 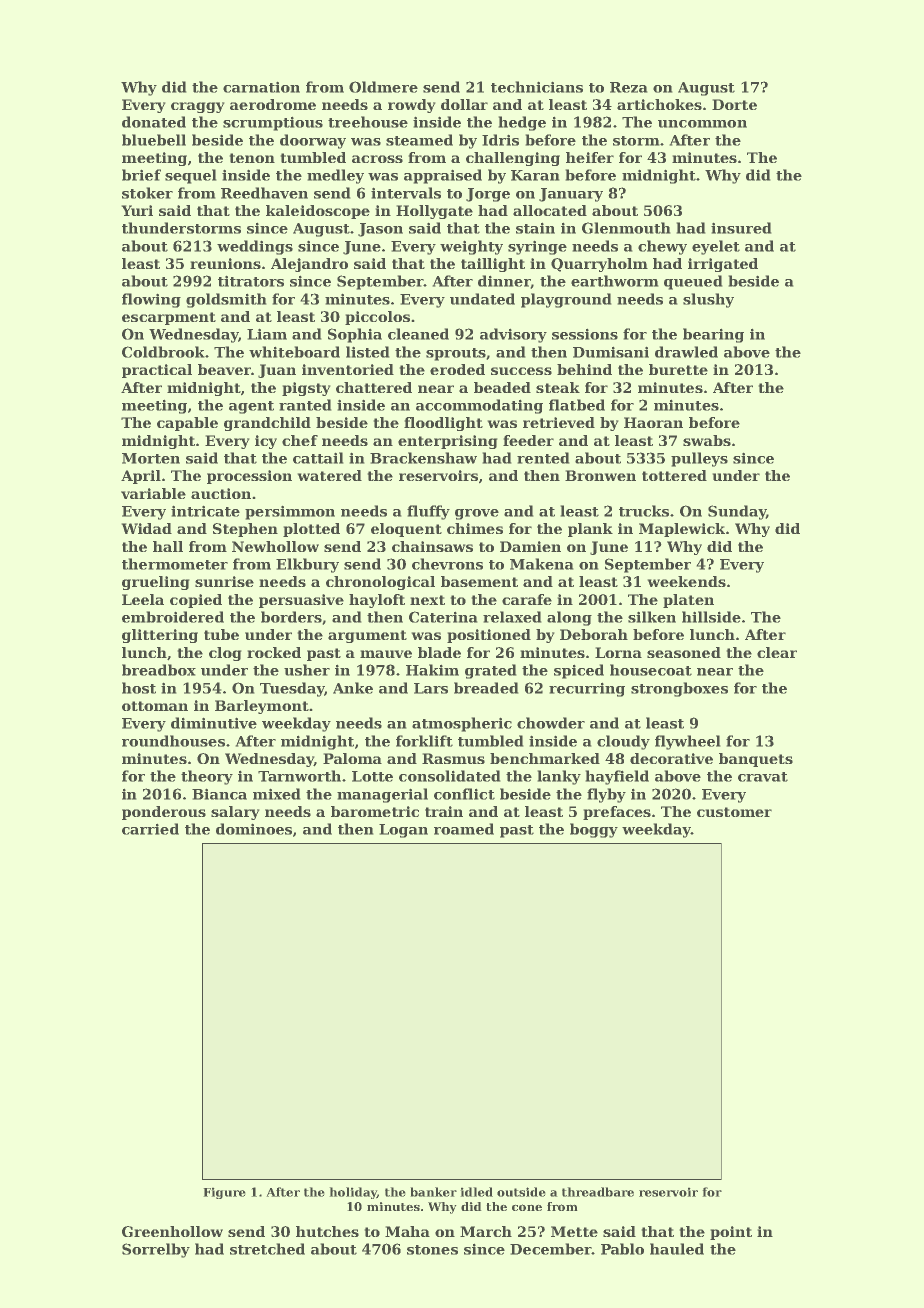 What do you see at coordinates (403, 831) in the page?
I see `Logan` at bounding box center [403, 831].
